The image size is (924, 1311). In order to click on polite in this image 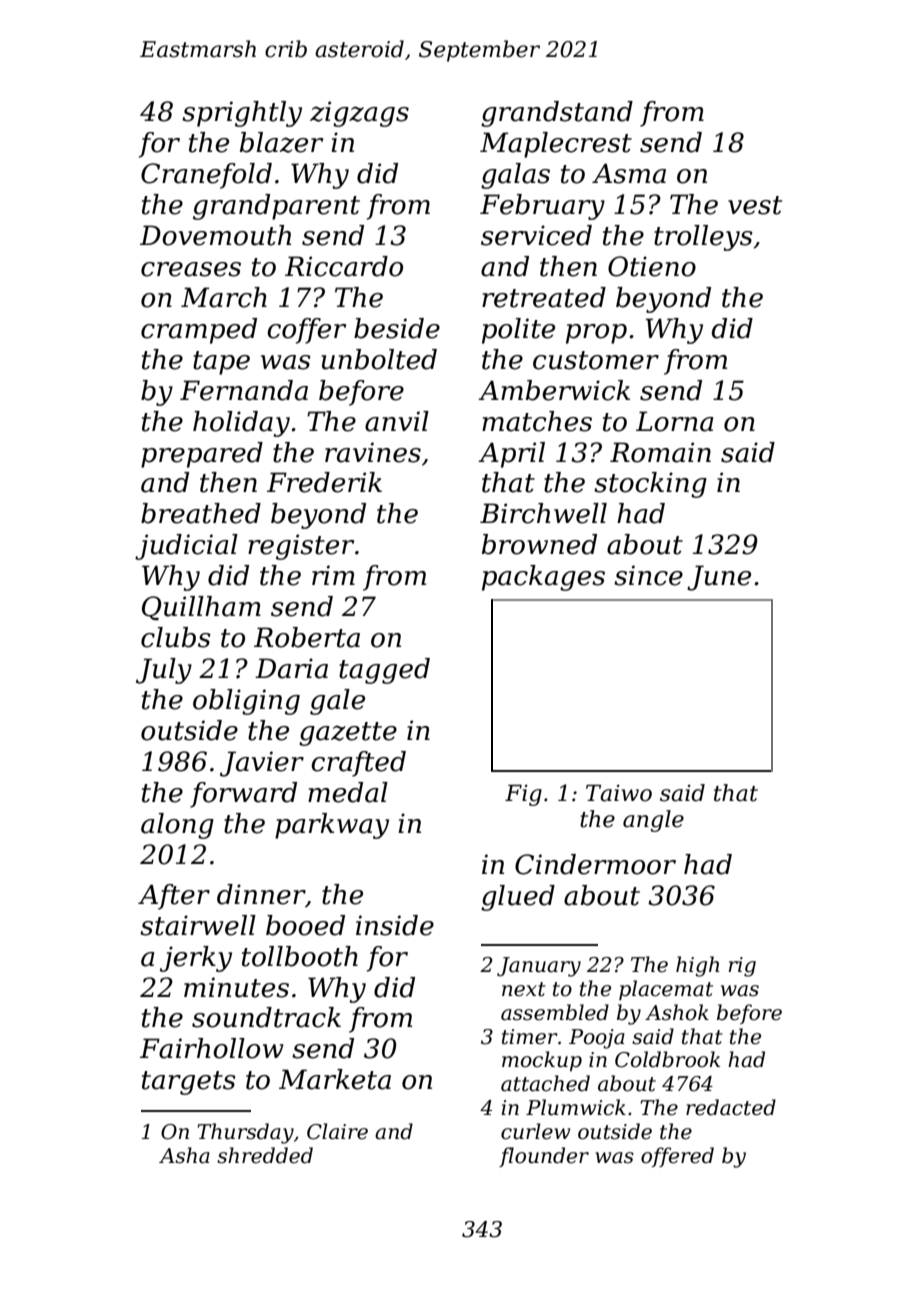, I will do `click(518, 331)`.
